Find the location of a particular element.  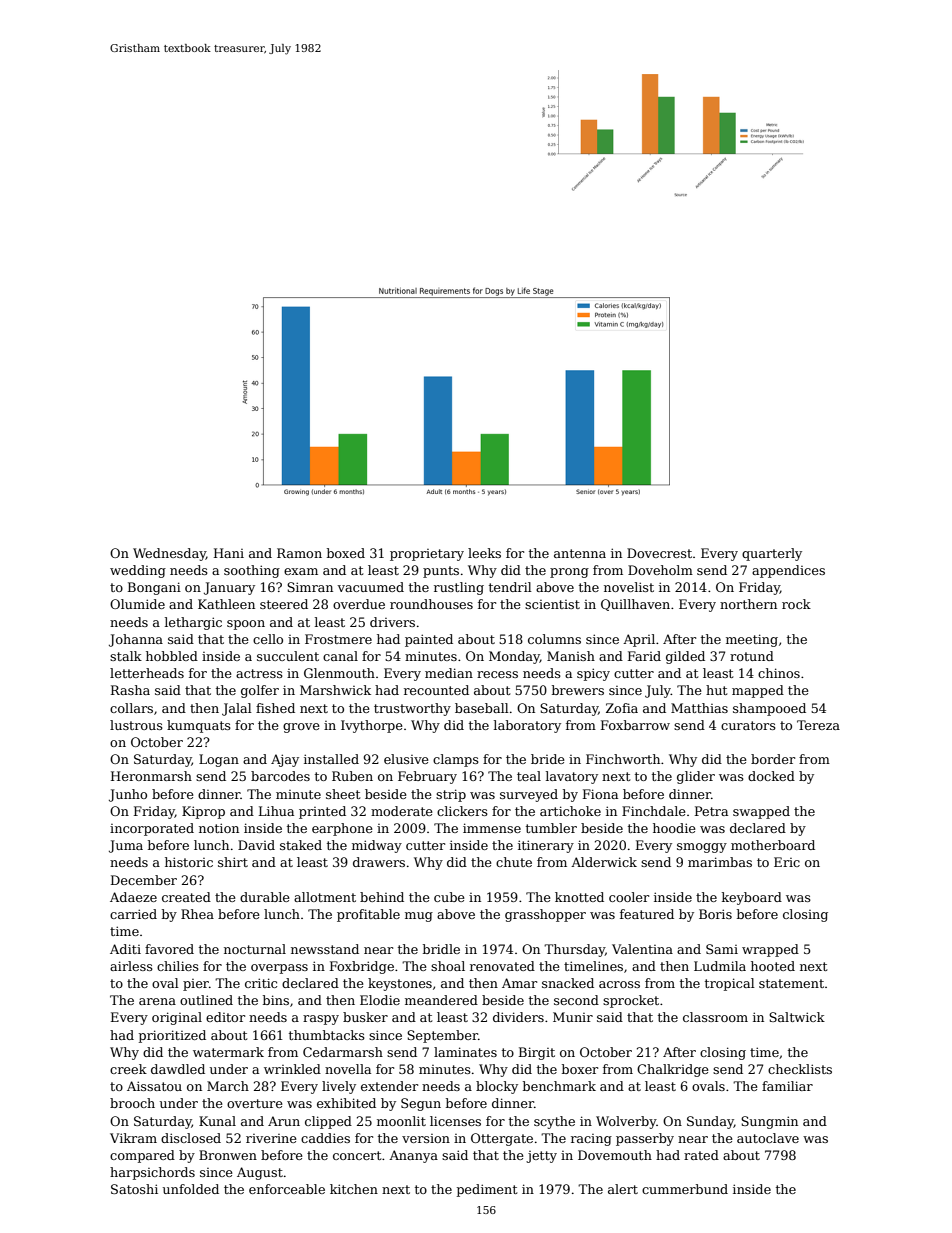

kumquats is located at coordinates (199, 726).
